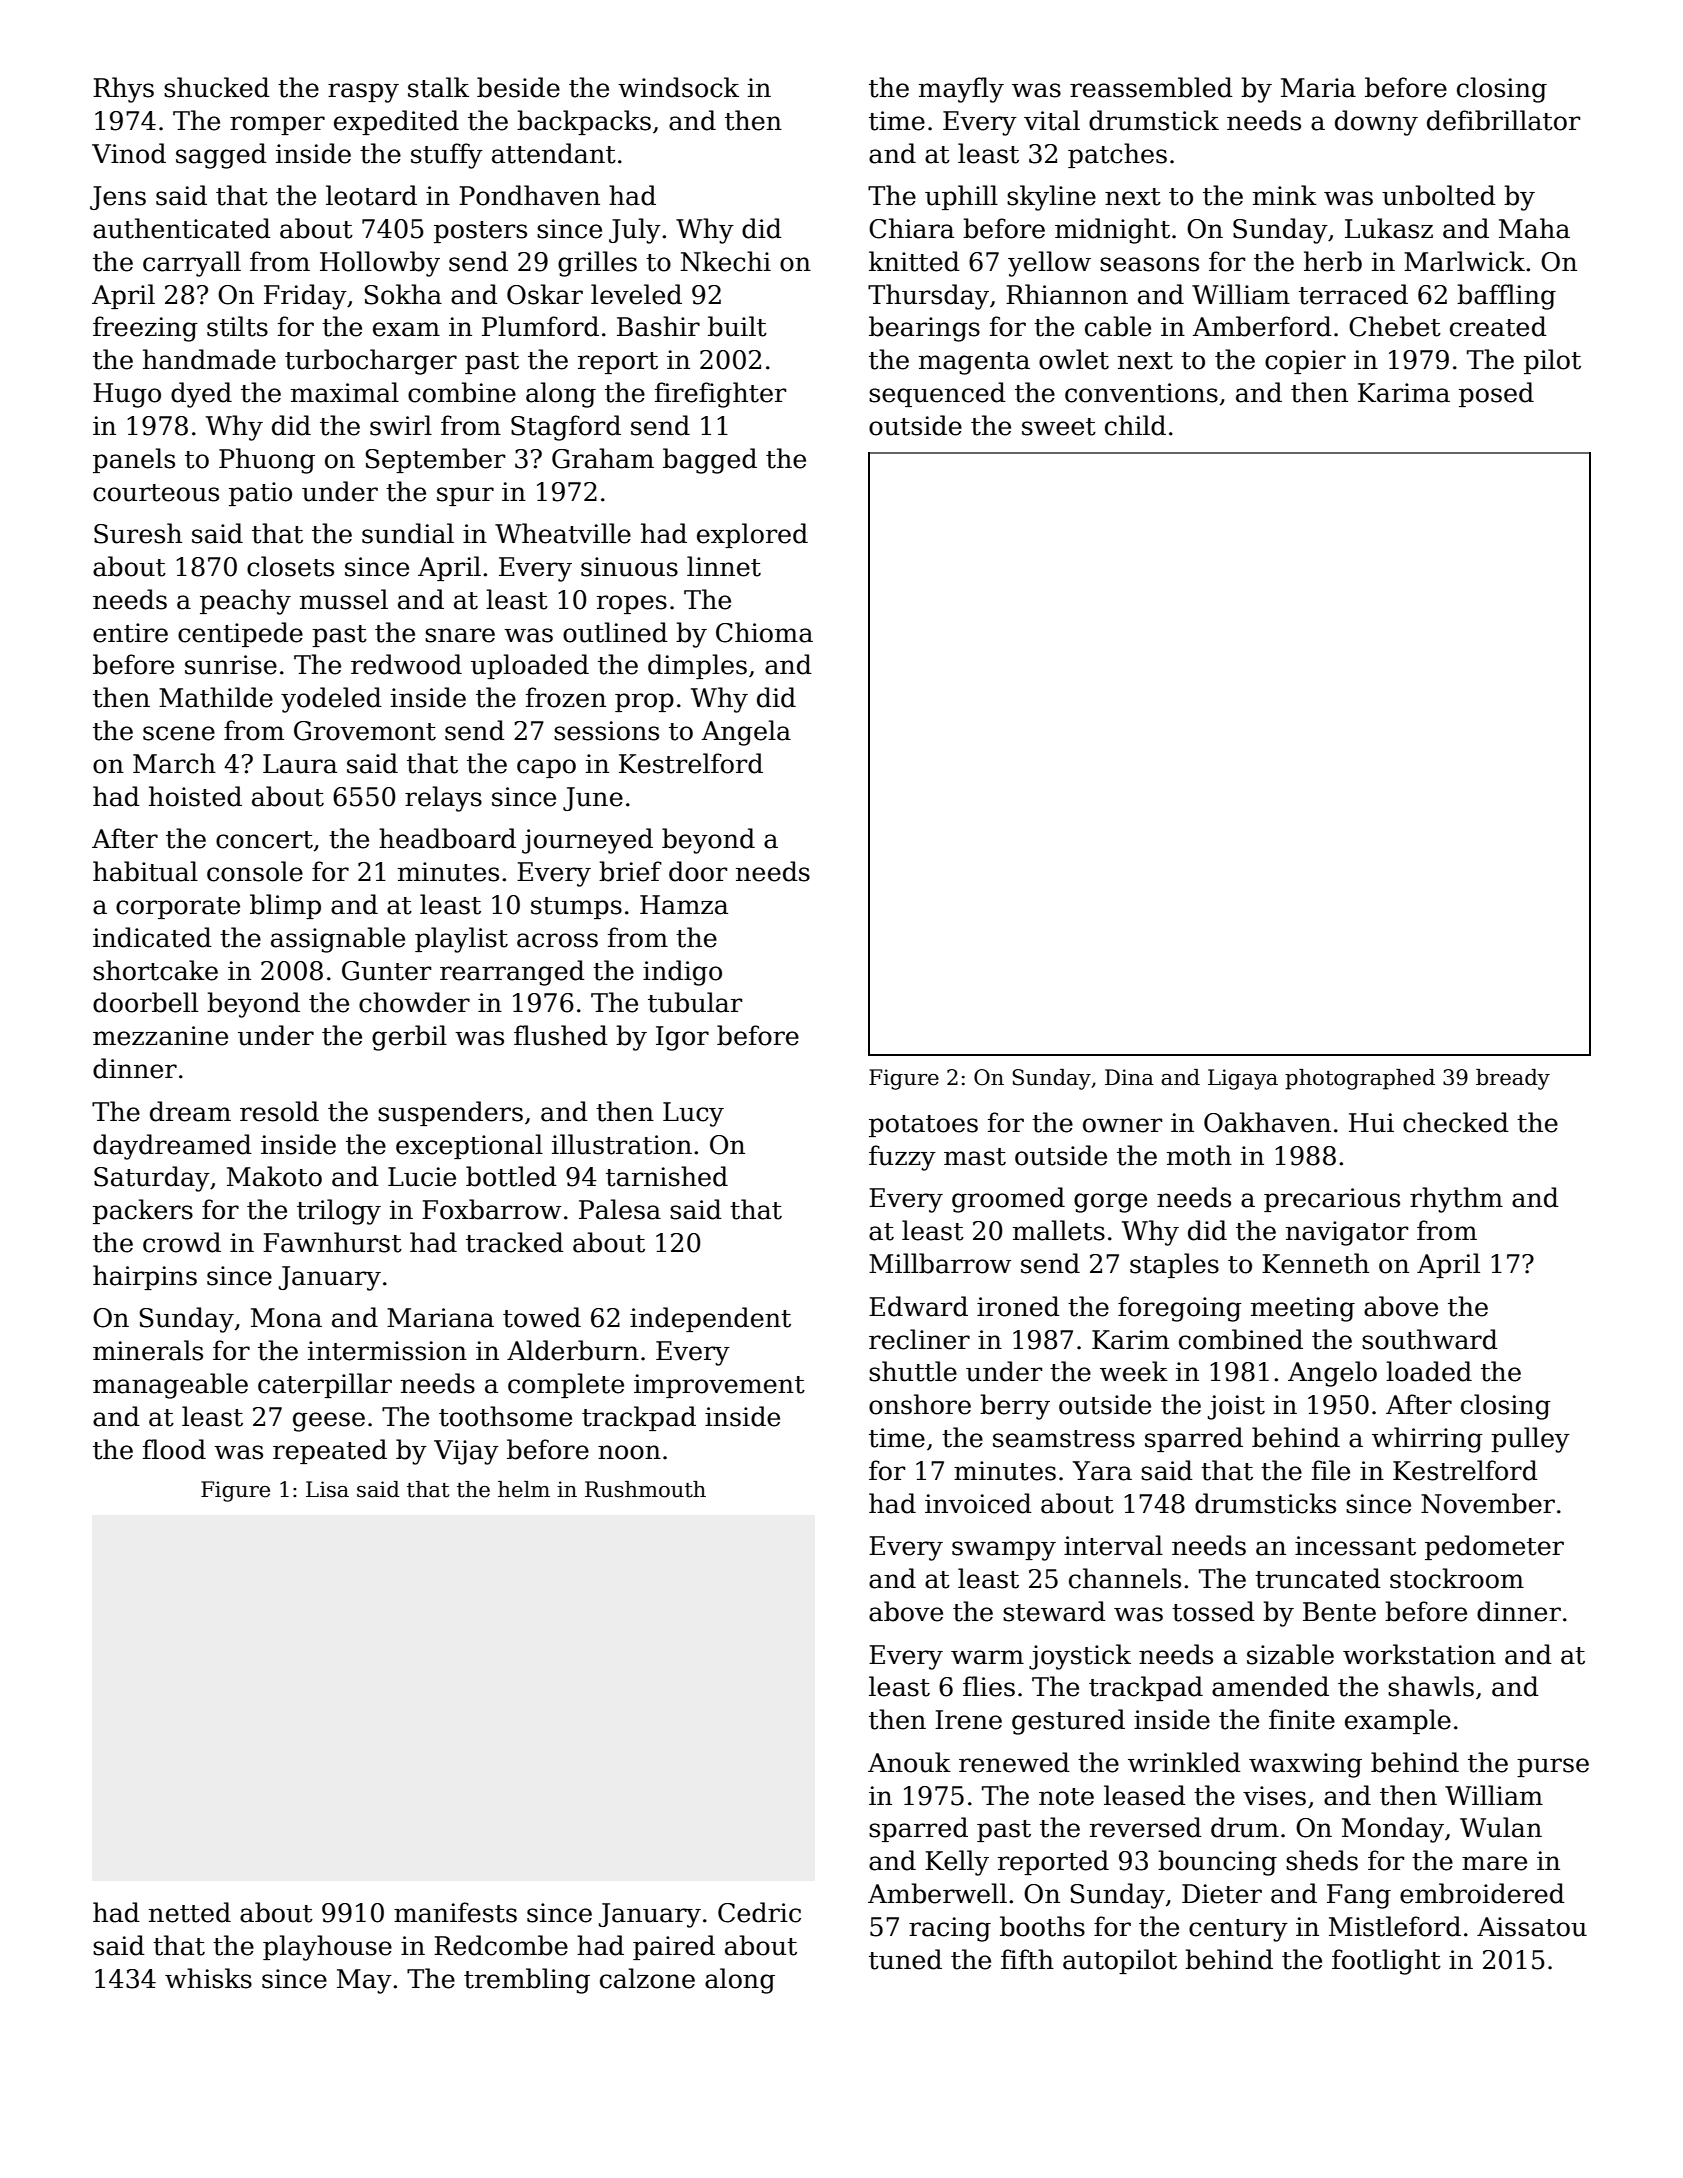  Describe the element at coordinates (179, 733) in the page. I see `scene` at that location.
